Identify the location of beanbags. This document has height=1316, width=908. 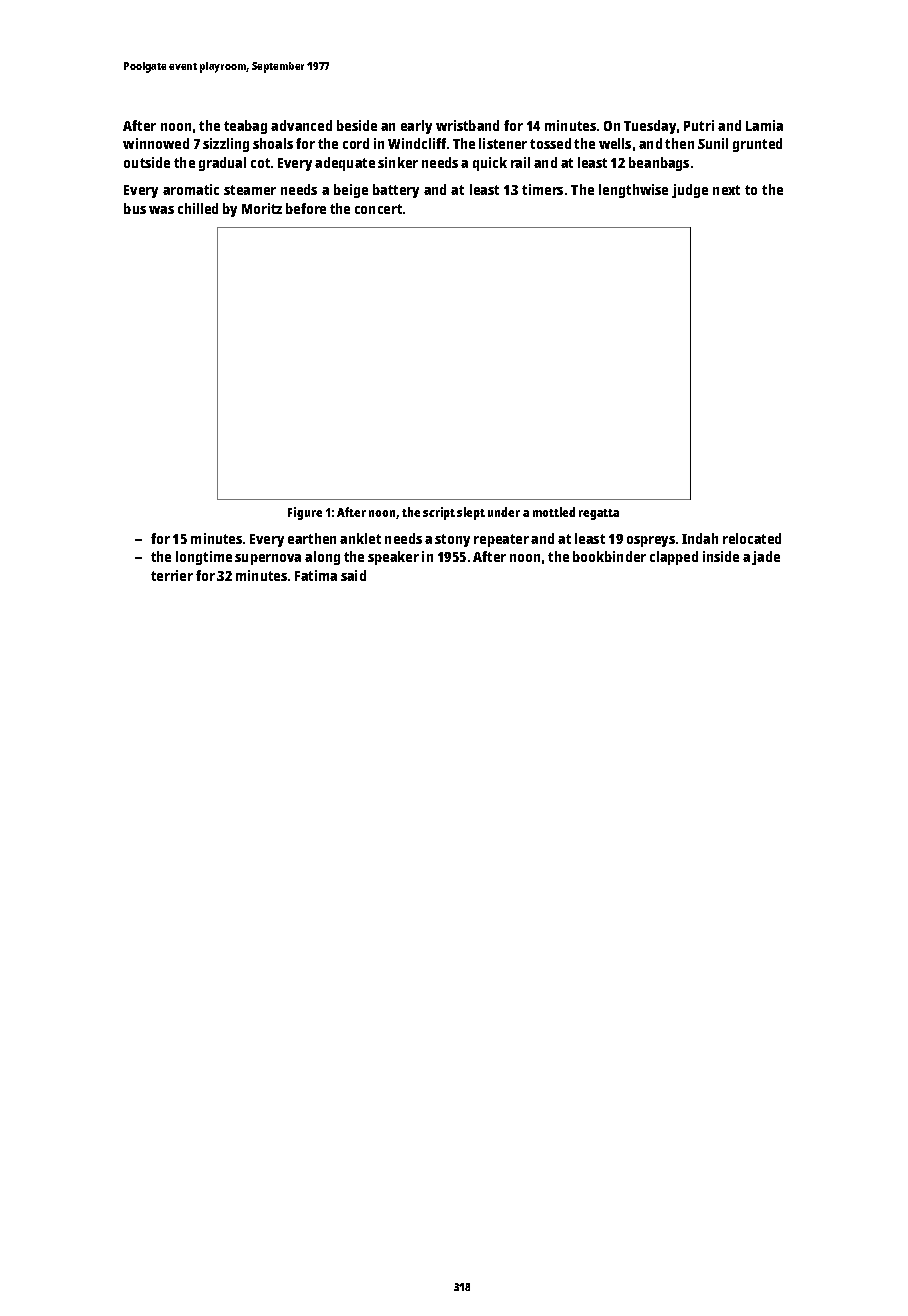
(659, 164).
